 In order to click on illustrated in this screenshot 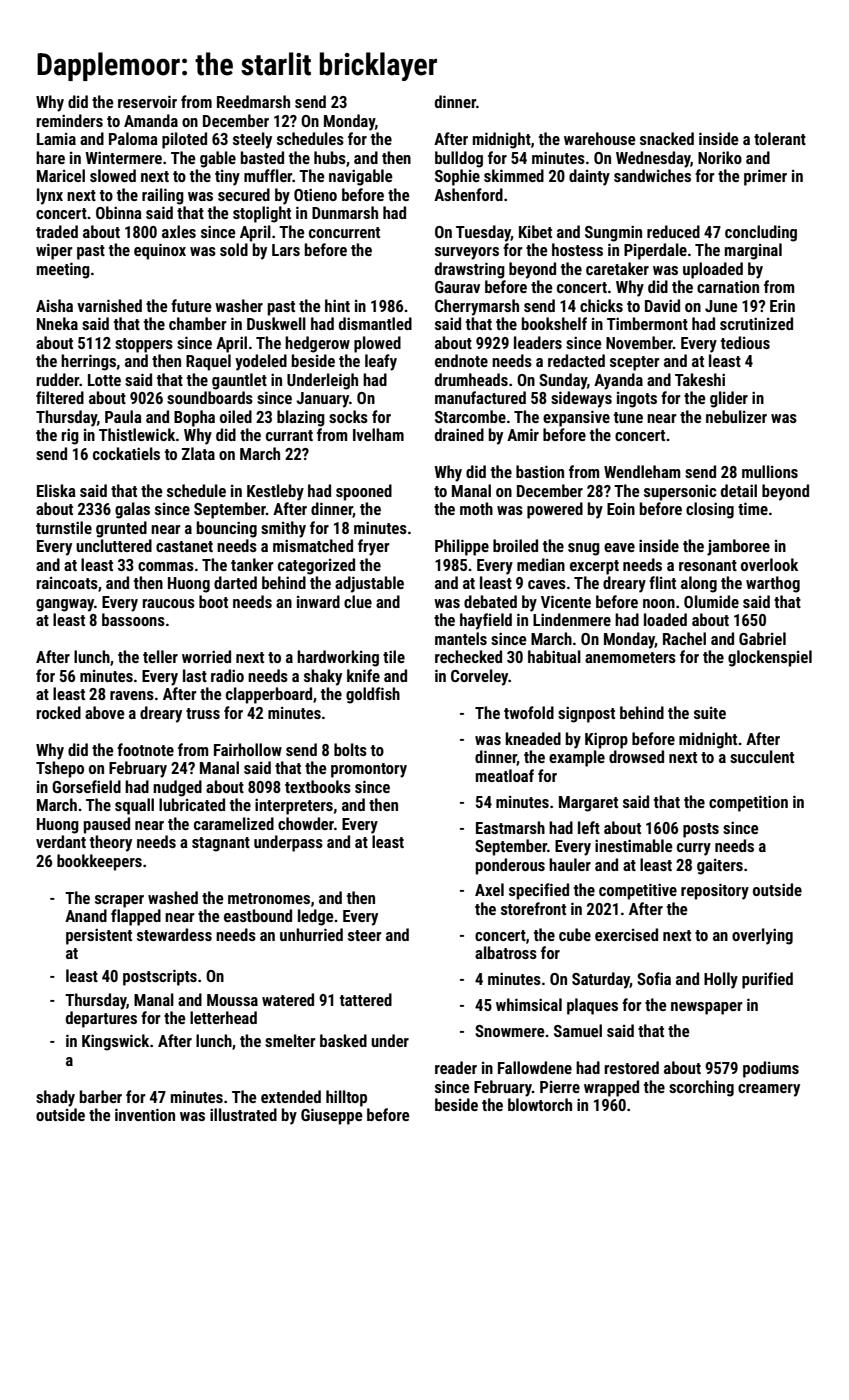, I will do `click(243, 1114)`.
